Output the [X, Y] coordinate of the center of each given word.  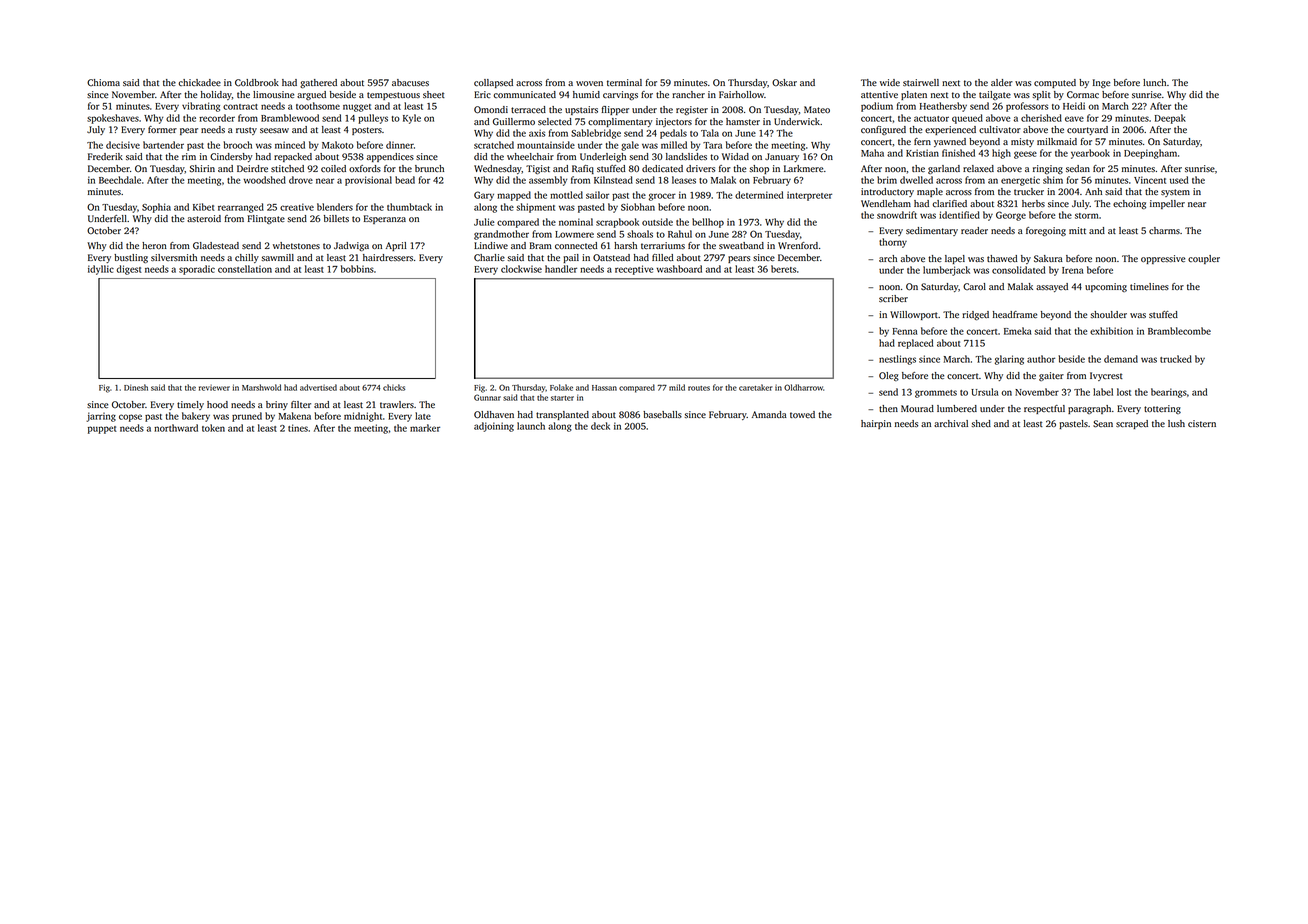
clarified [949, 203]
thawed [1002, 258]
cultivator [1000, 129]
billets [336, 218]
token [213, 428]
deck [600, 426]
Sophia [156, 208]
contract [240, 107]
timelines [1149, 286]
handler [561, 269]
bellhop [708, 223]
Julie [484, 222]
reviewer [214, 388]
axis [537, 133]
